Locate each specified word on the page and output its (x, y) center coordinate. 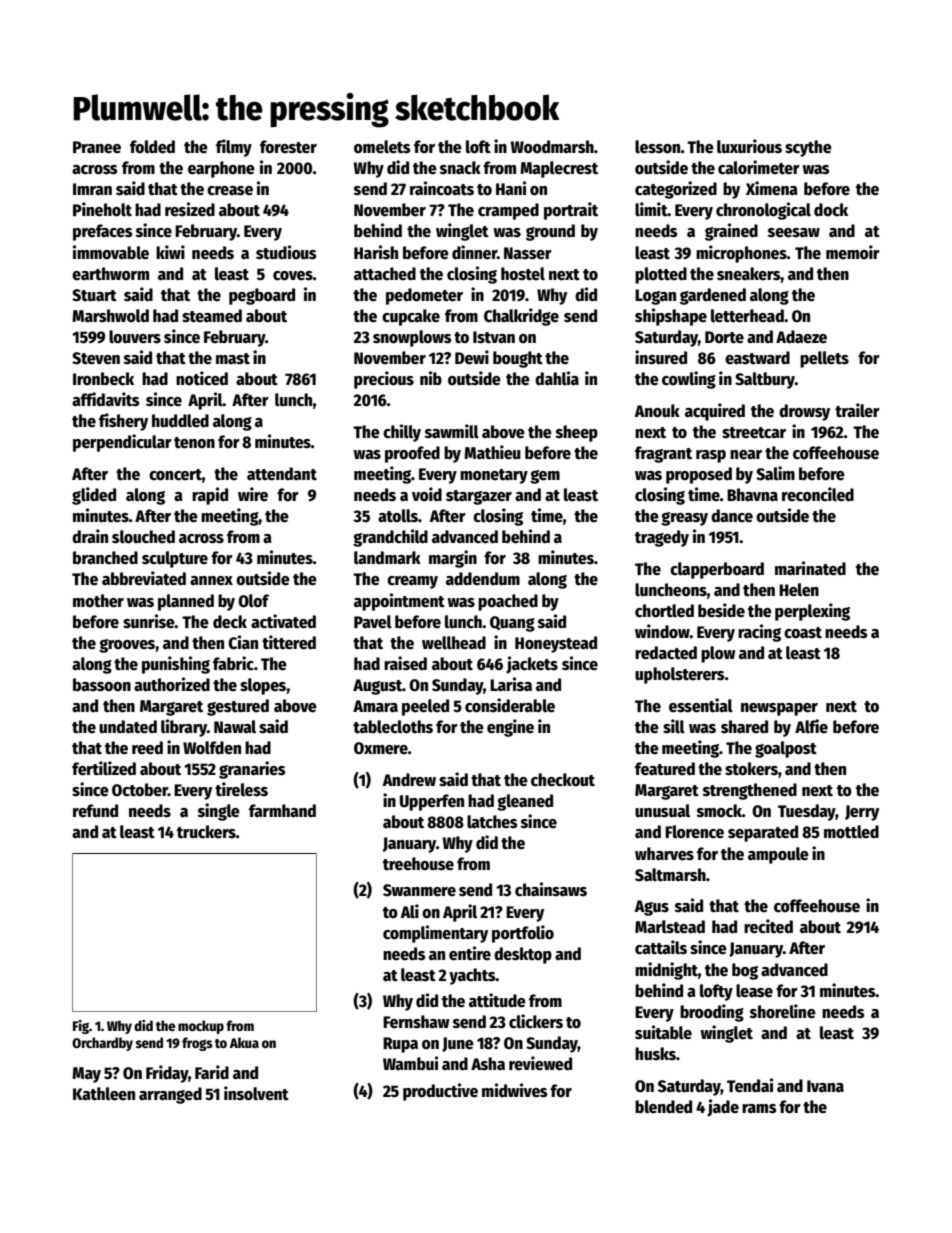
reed (147, 748)
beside (721, 610)
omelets (382, 147)
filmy (234, 148)
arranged (170, 1095)
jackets (532, 665)
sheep (577, 433)
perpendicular (122, 443)
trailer (857, 410)
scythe (808, 148)
